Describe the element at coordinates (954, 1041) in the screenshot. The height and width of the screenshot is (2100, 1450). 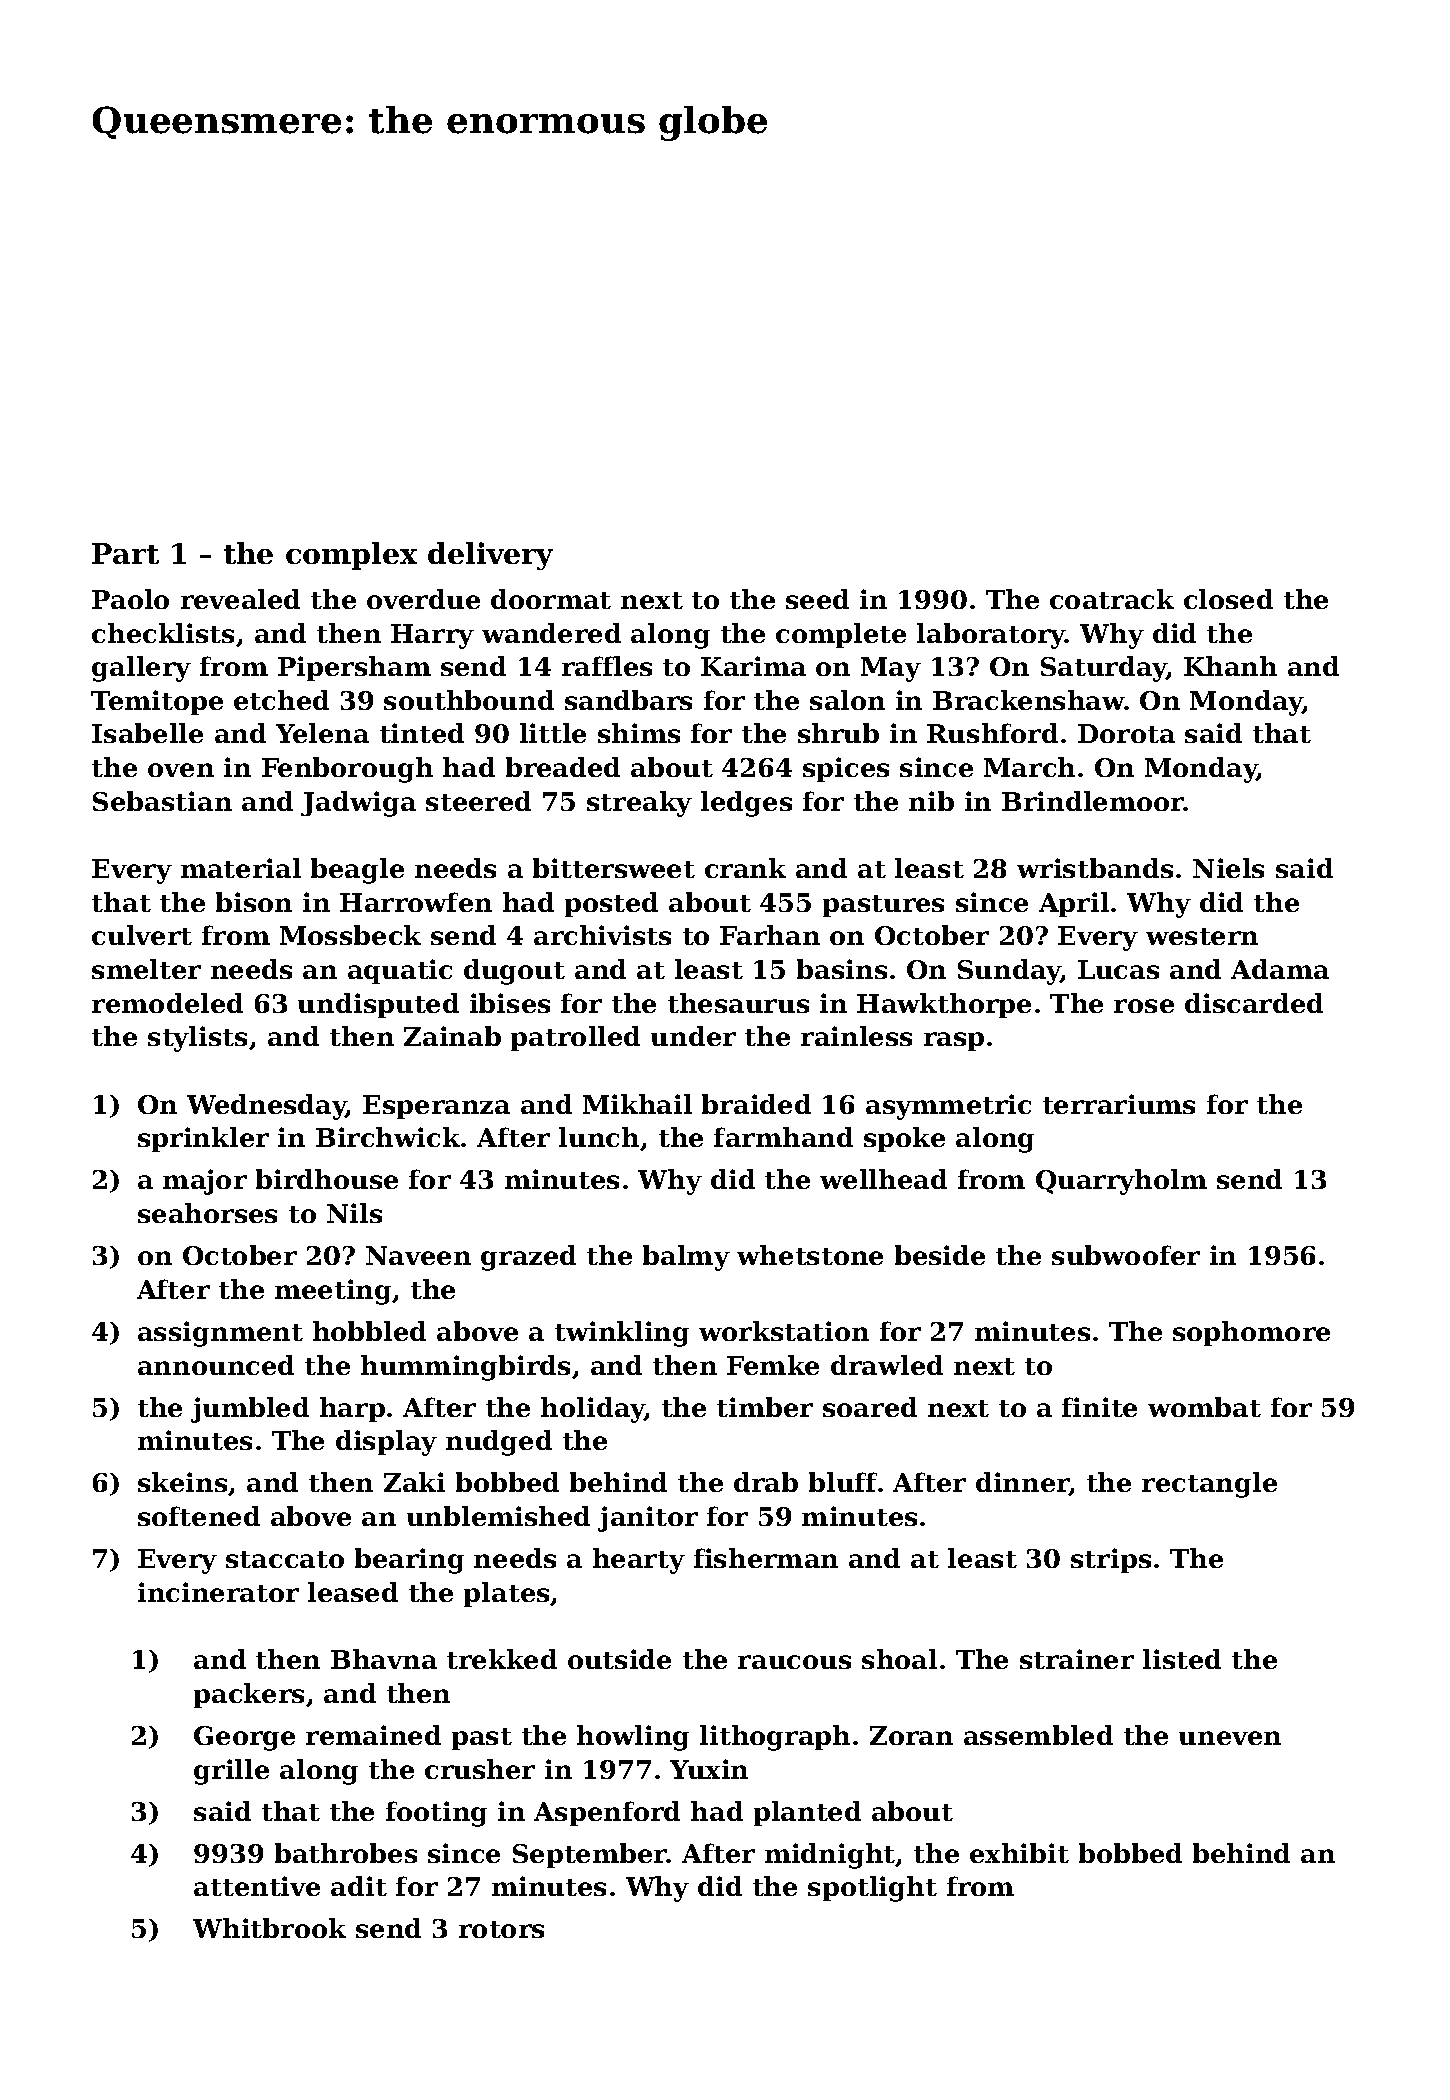
I see `rasp` at that location.
